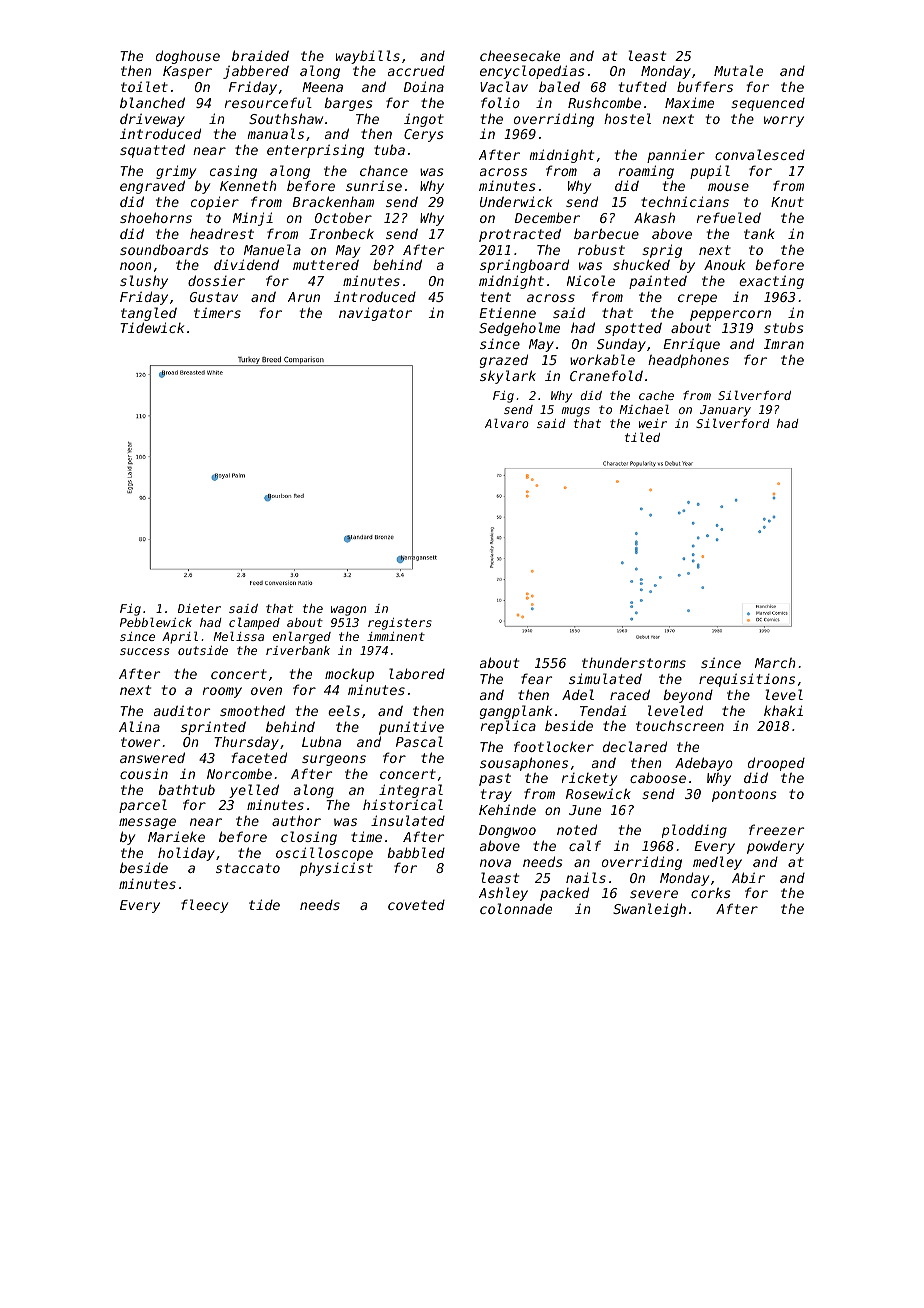 This screenshot has height=1308, width=924. Describe the element at coordinates (519, 329) in the screenshot. I see `Sedgeholme` at that location.
